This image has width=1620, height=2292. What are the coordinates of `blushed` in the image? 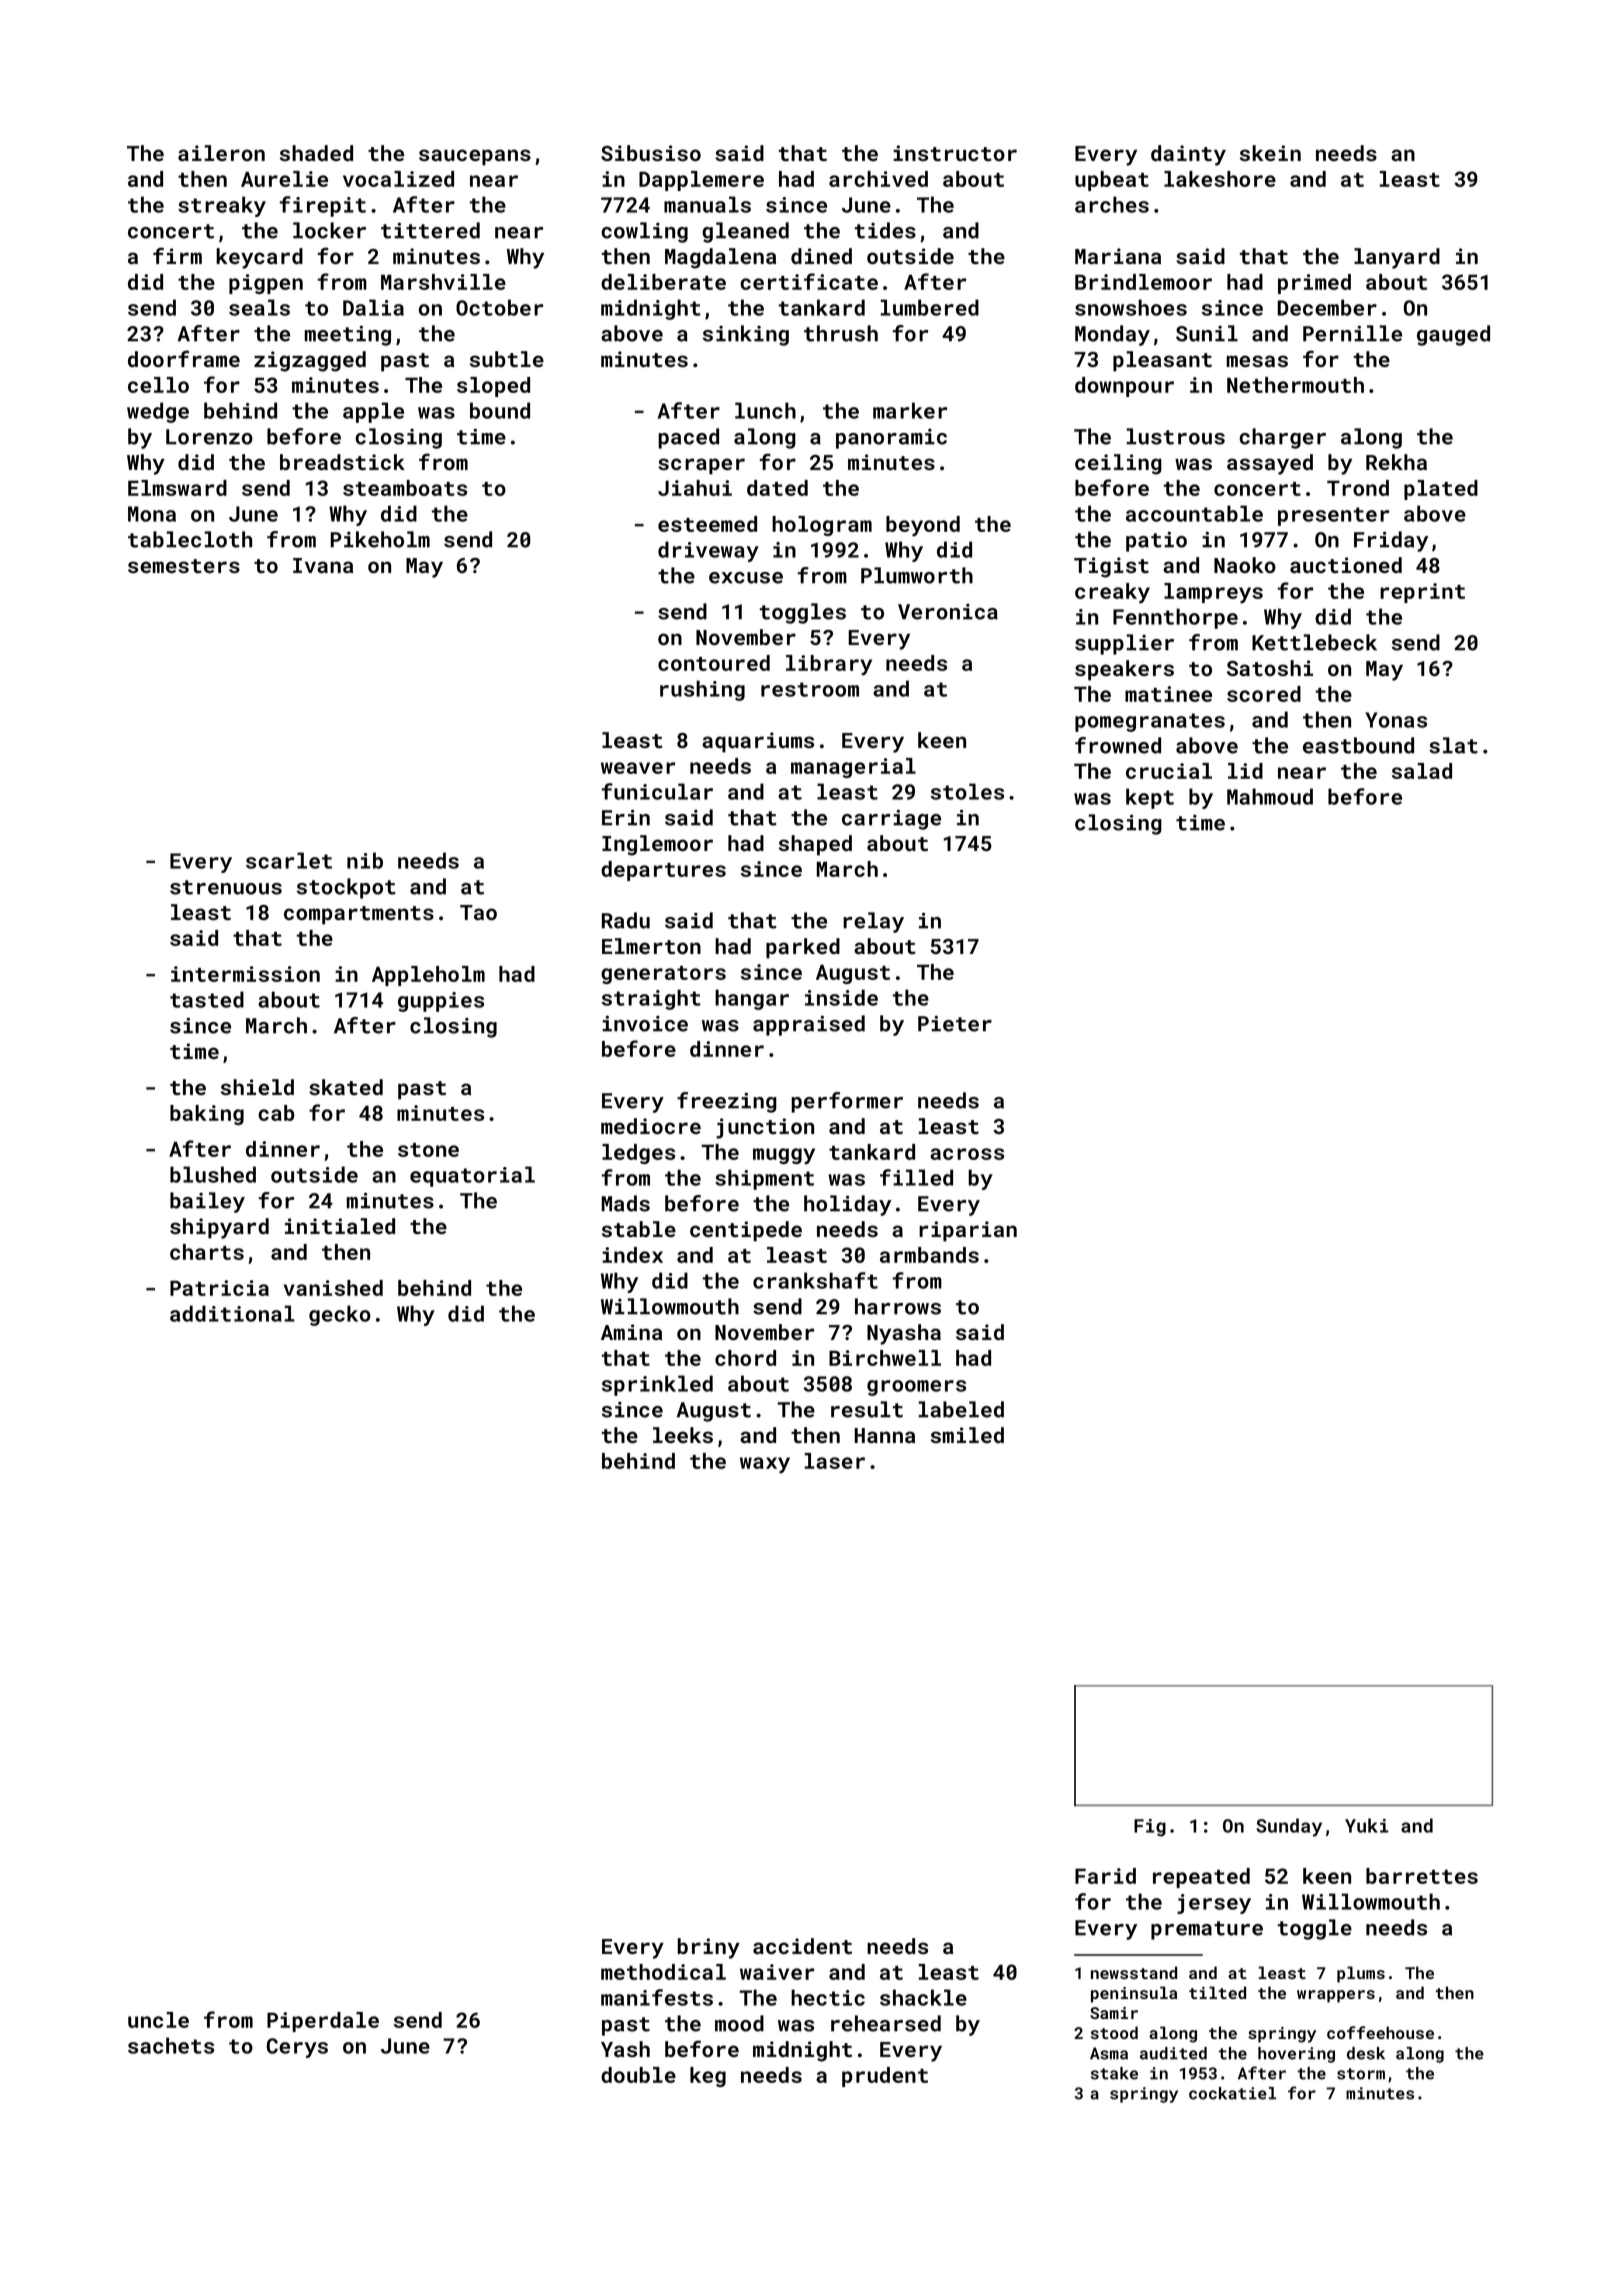 It's located at (213, 1174).
